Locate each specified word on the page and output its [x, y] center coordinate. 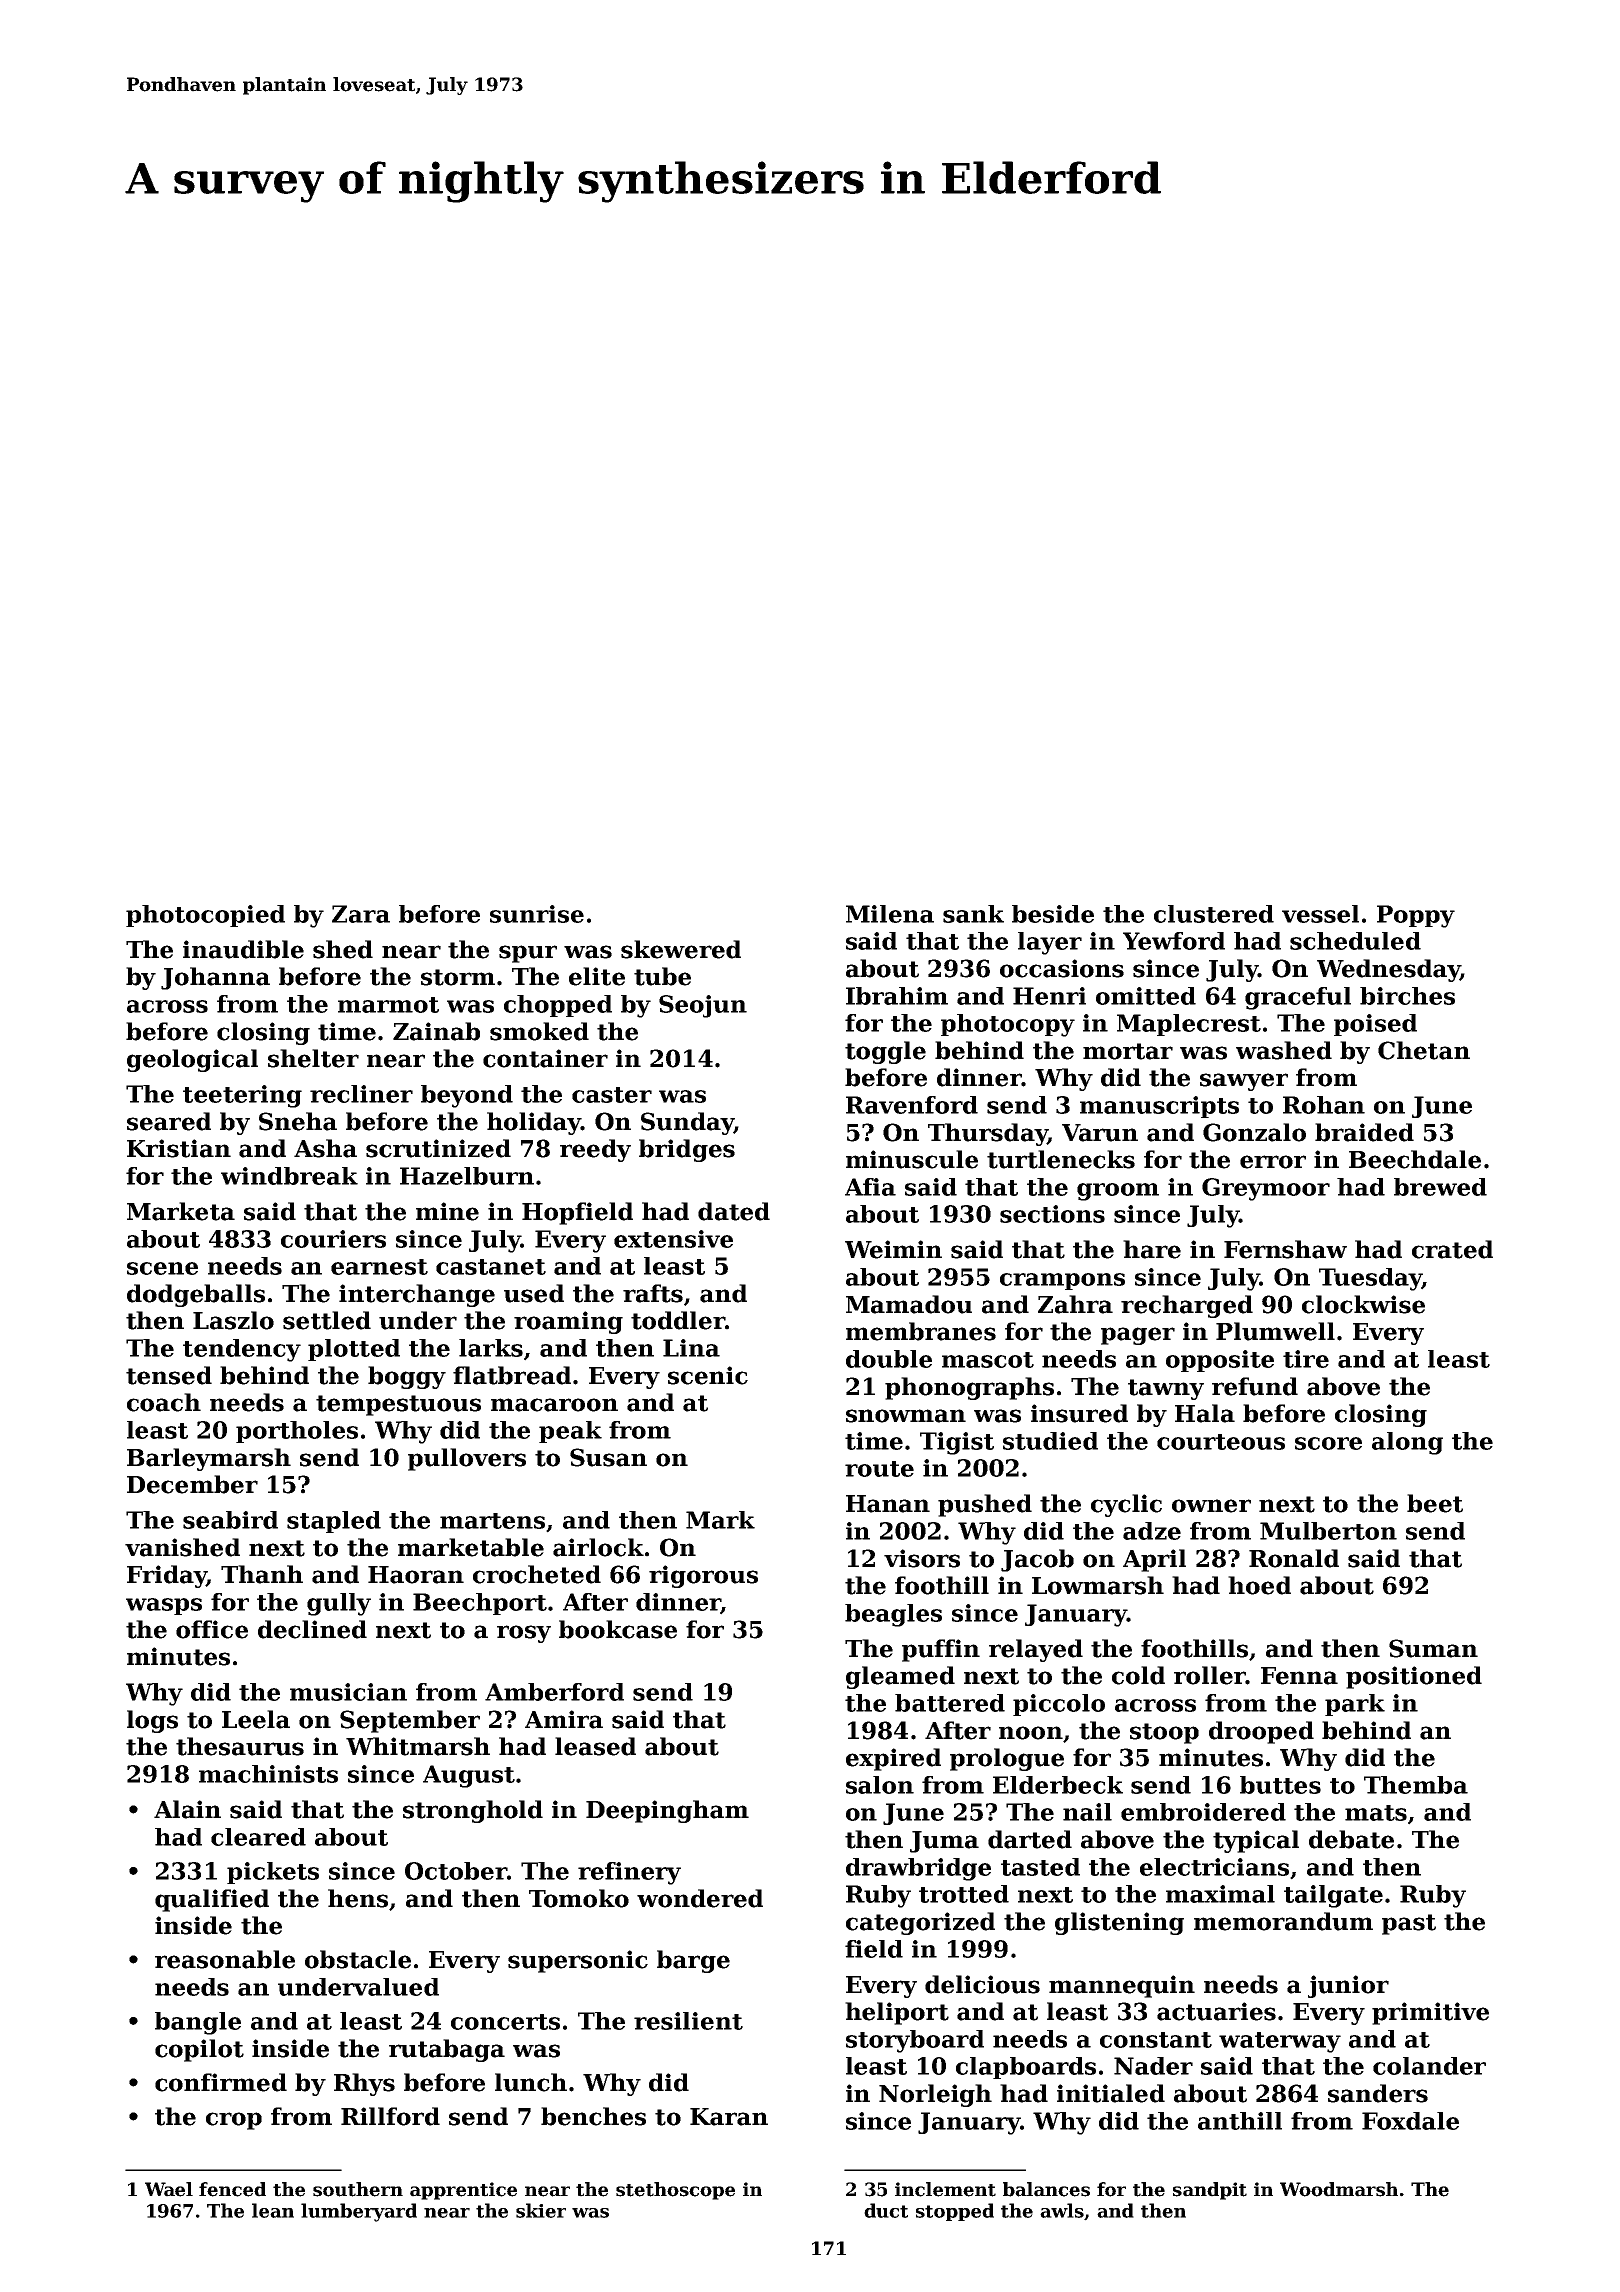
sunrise [537, 914]
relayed [1036, 1650]
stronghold [473, 1811]
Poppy [1416, 916]
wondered [700, 1898]
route [879, 1469]
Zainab [436, 1031]
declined [312, 1629]
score [1328, 1443]
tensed [169, 1375]
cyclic [1126, 1505]
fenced [232, 2189]
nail [1087, 1812]
